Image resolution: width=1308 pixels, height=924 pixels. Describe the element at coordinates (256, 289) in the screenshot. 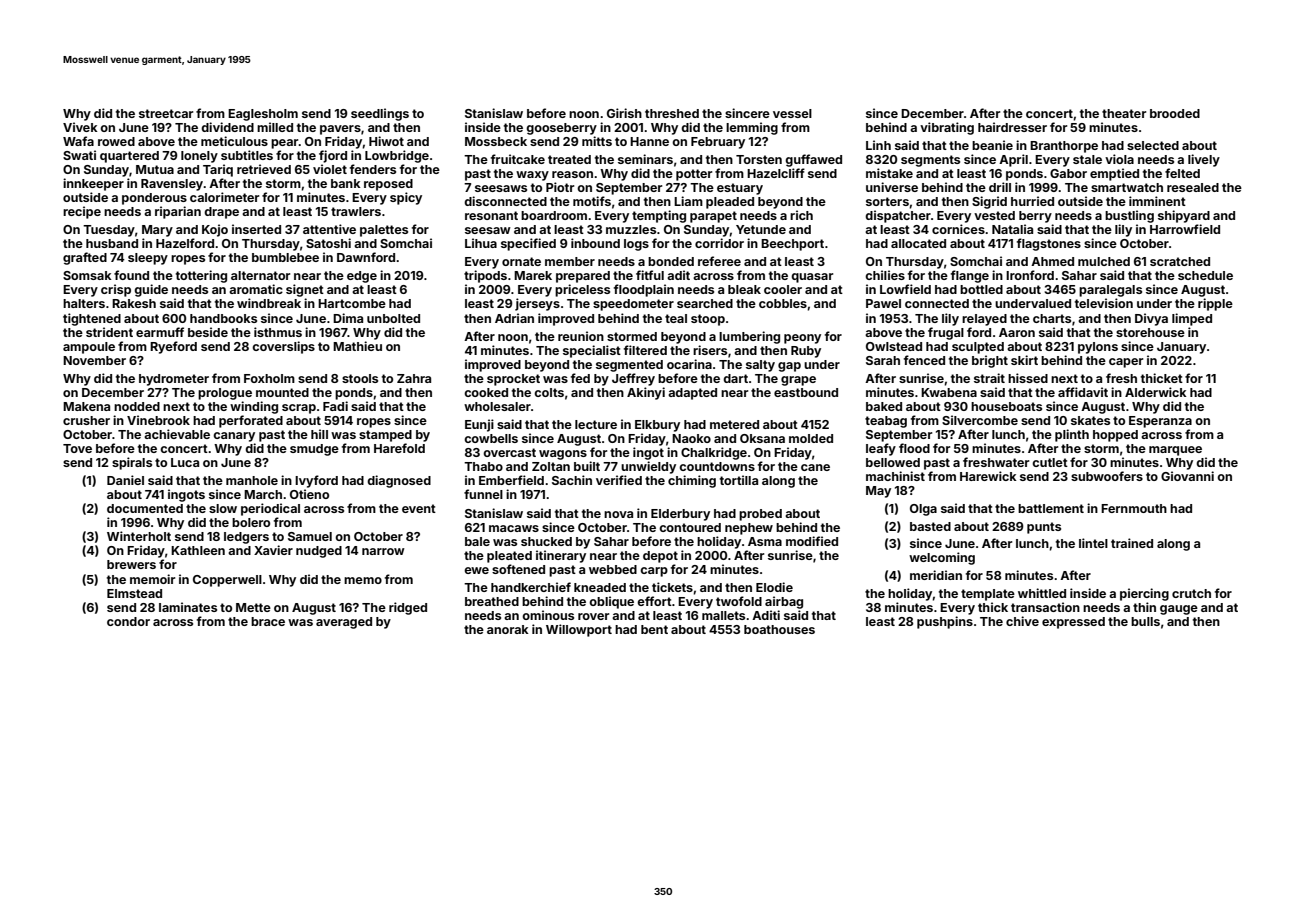

I see `aromatic` at that location.
